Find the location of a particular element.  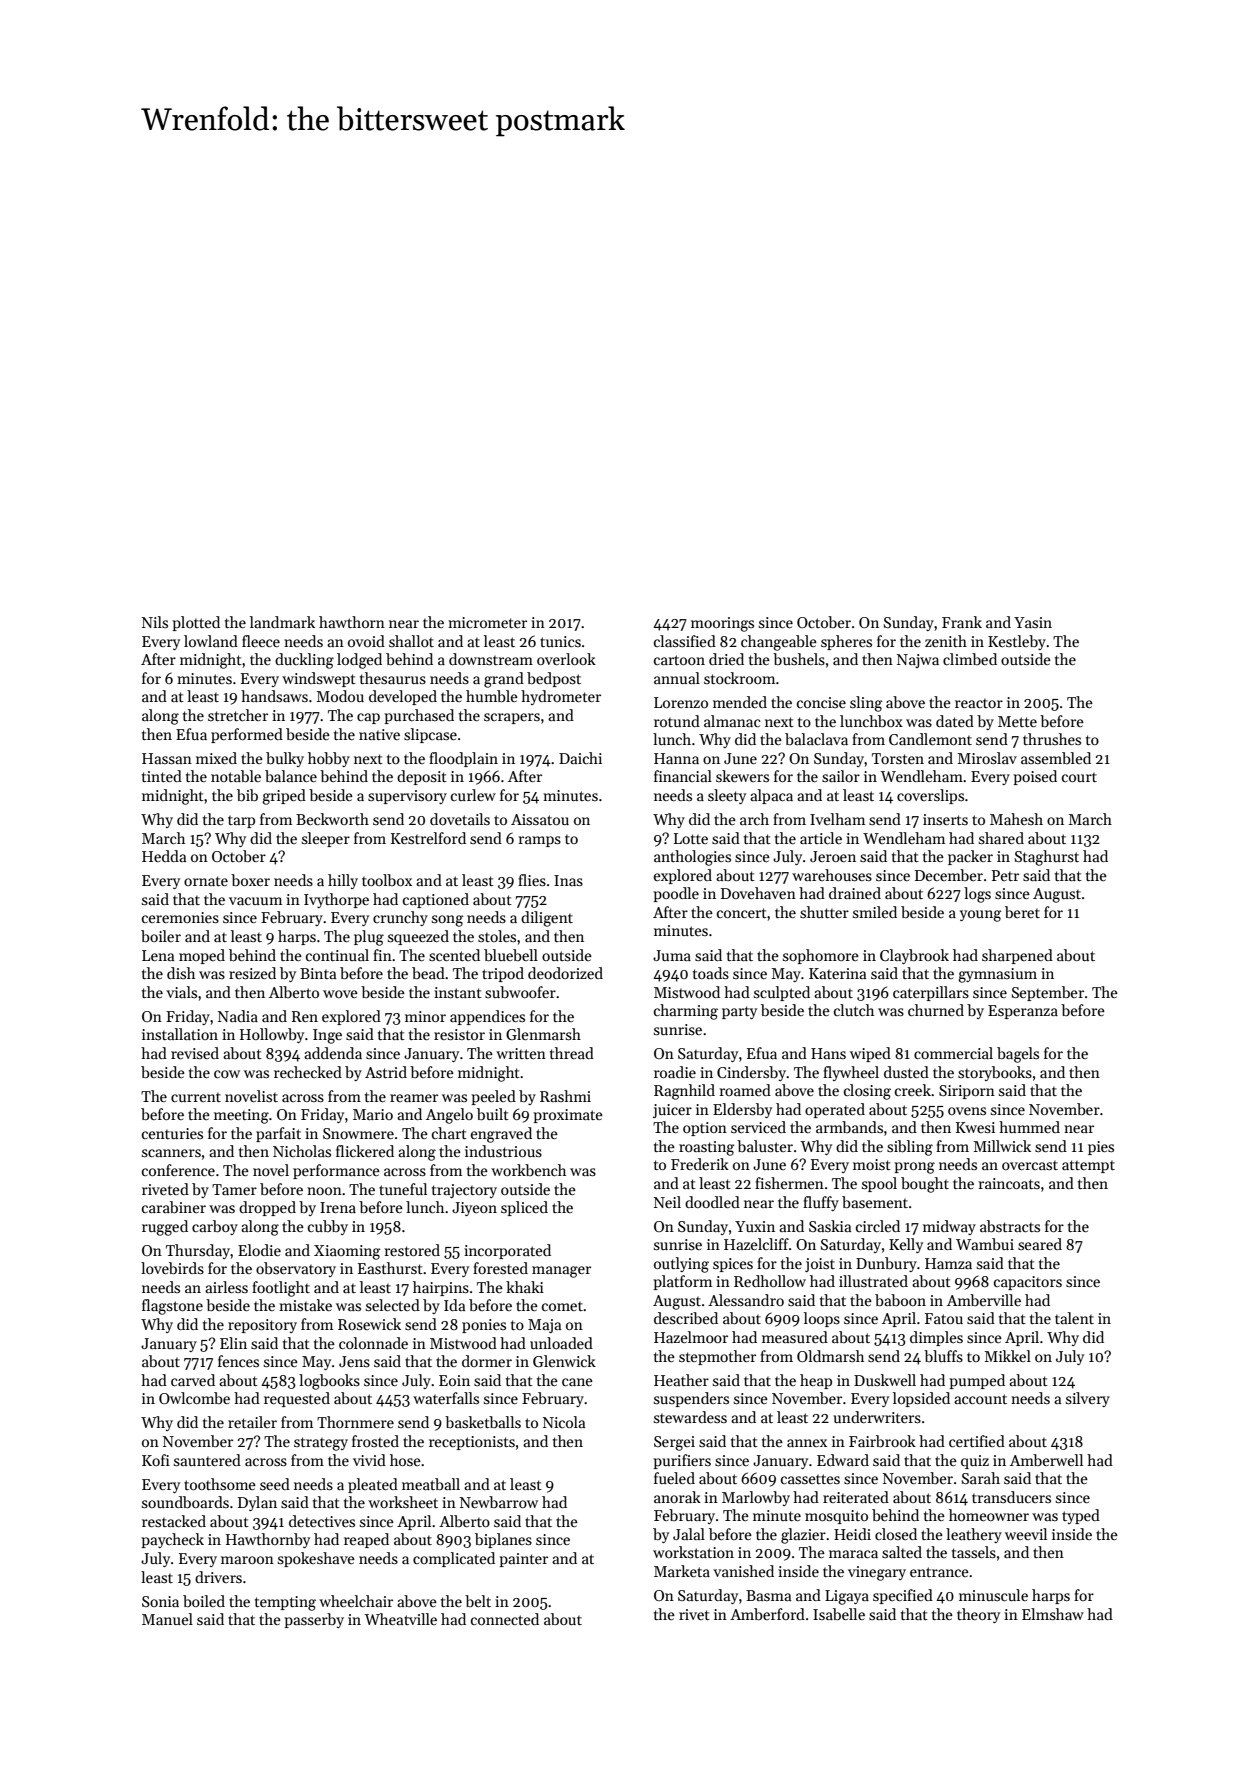

dormer is located at coordinates (487, 1361).
